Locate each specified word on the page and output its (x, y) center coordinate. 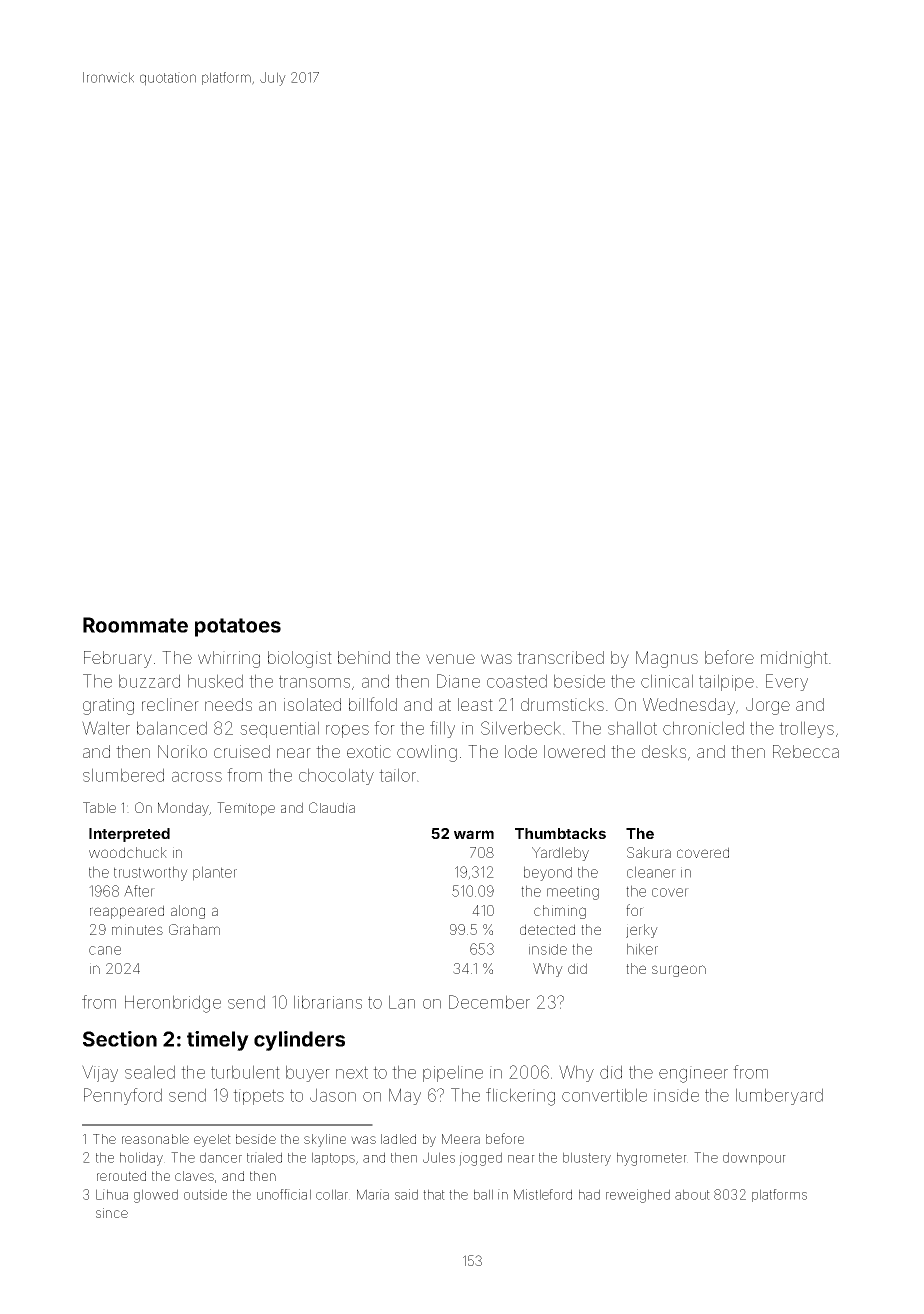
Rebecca (806, 751)
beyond (548, 873)
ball (483, 1194)
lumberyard (779, 1096)
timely (218, 1041)
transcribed (560, 657)
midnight (794, 659)
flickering (520, 1097)
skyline (325, 1140)
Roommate (135, 625)
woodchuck (128, 852)
